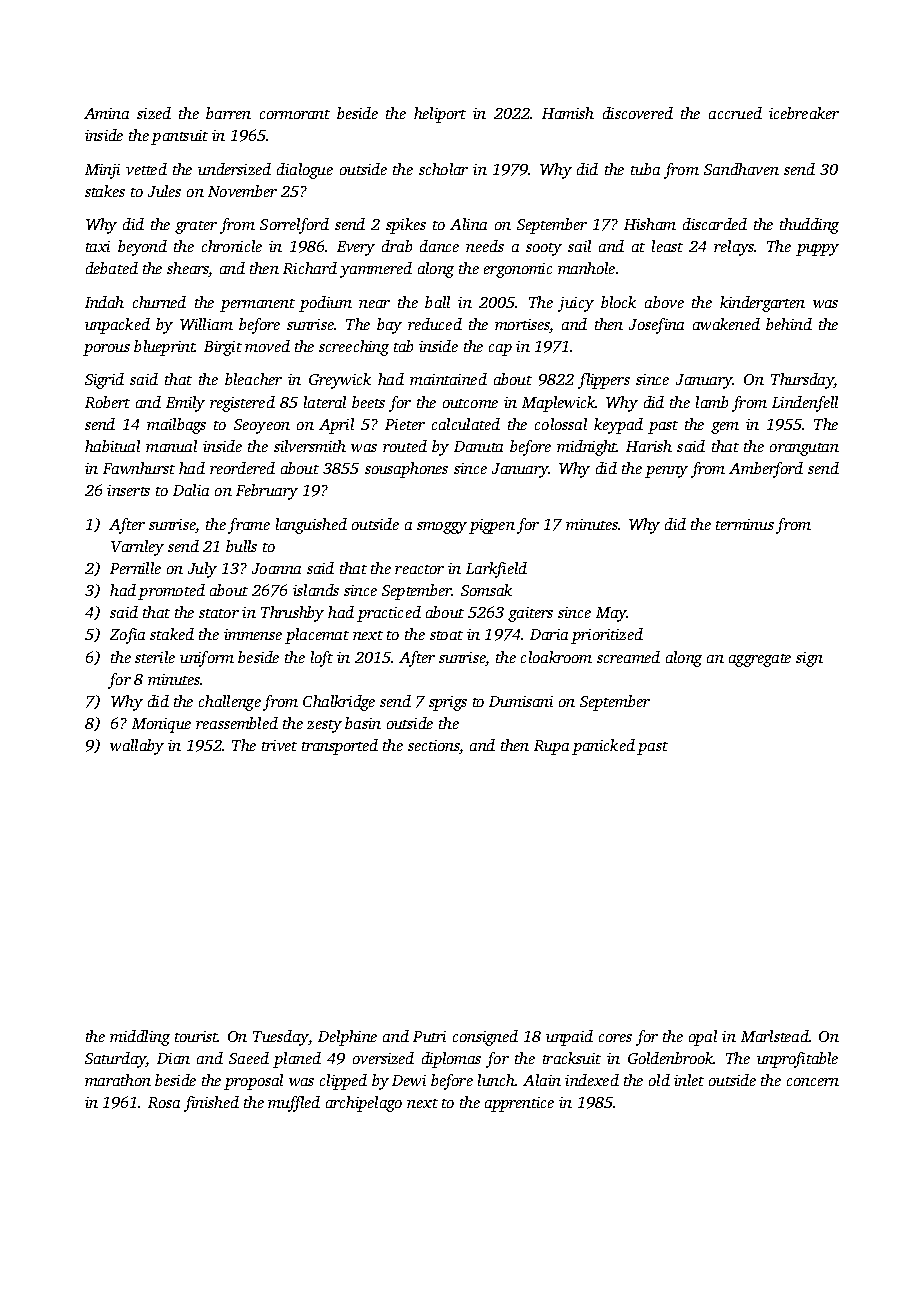 This screenshot has width=924, height=1308. I want to click on trivet, so click(279, 745).
